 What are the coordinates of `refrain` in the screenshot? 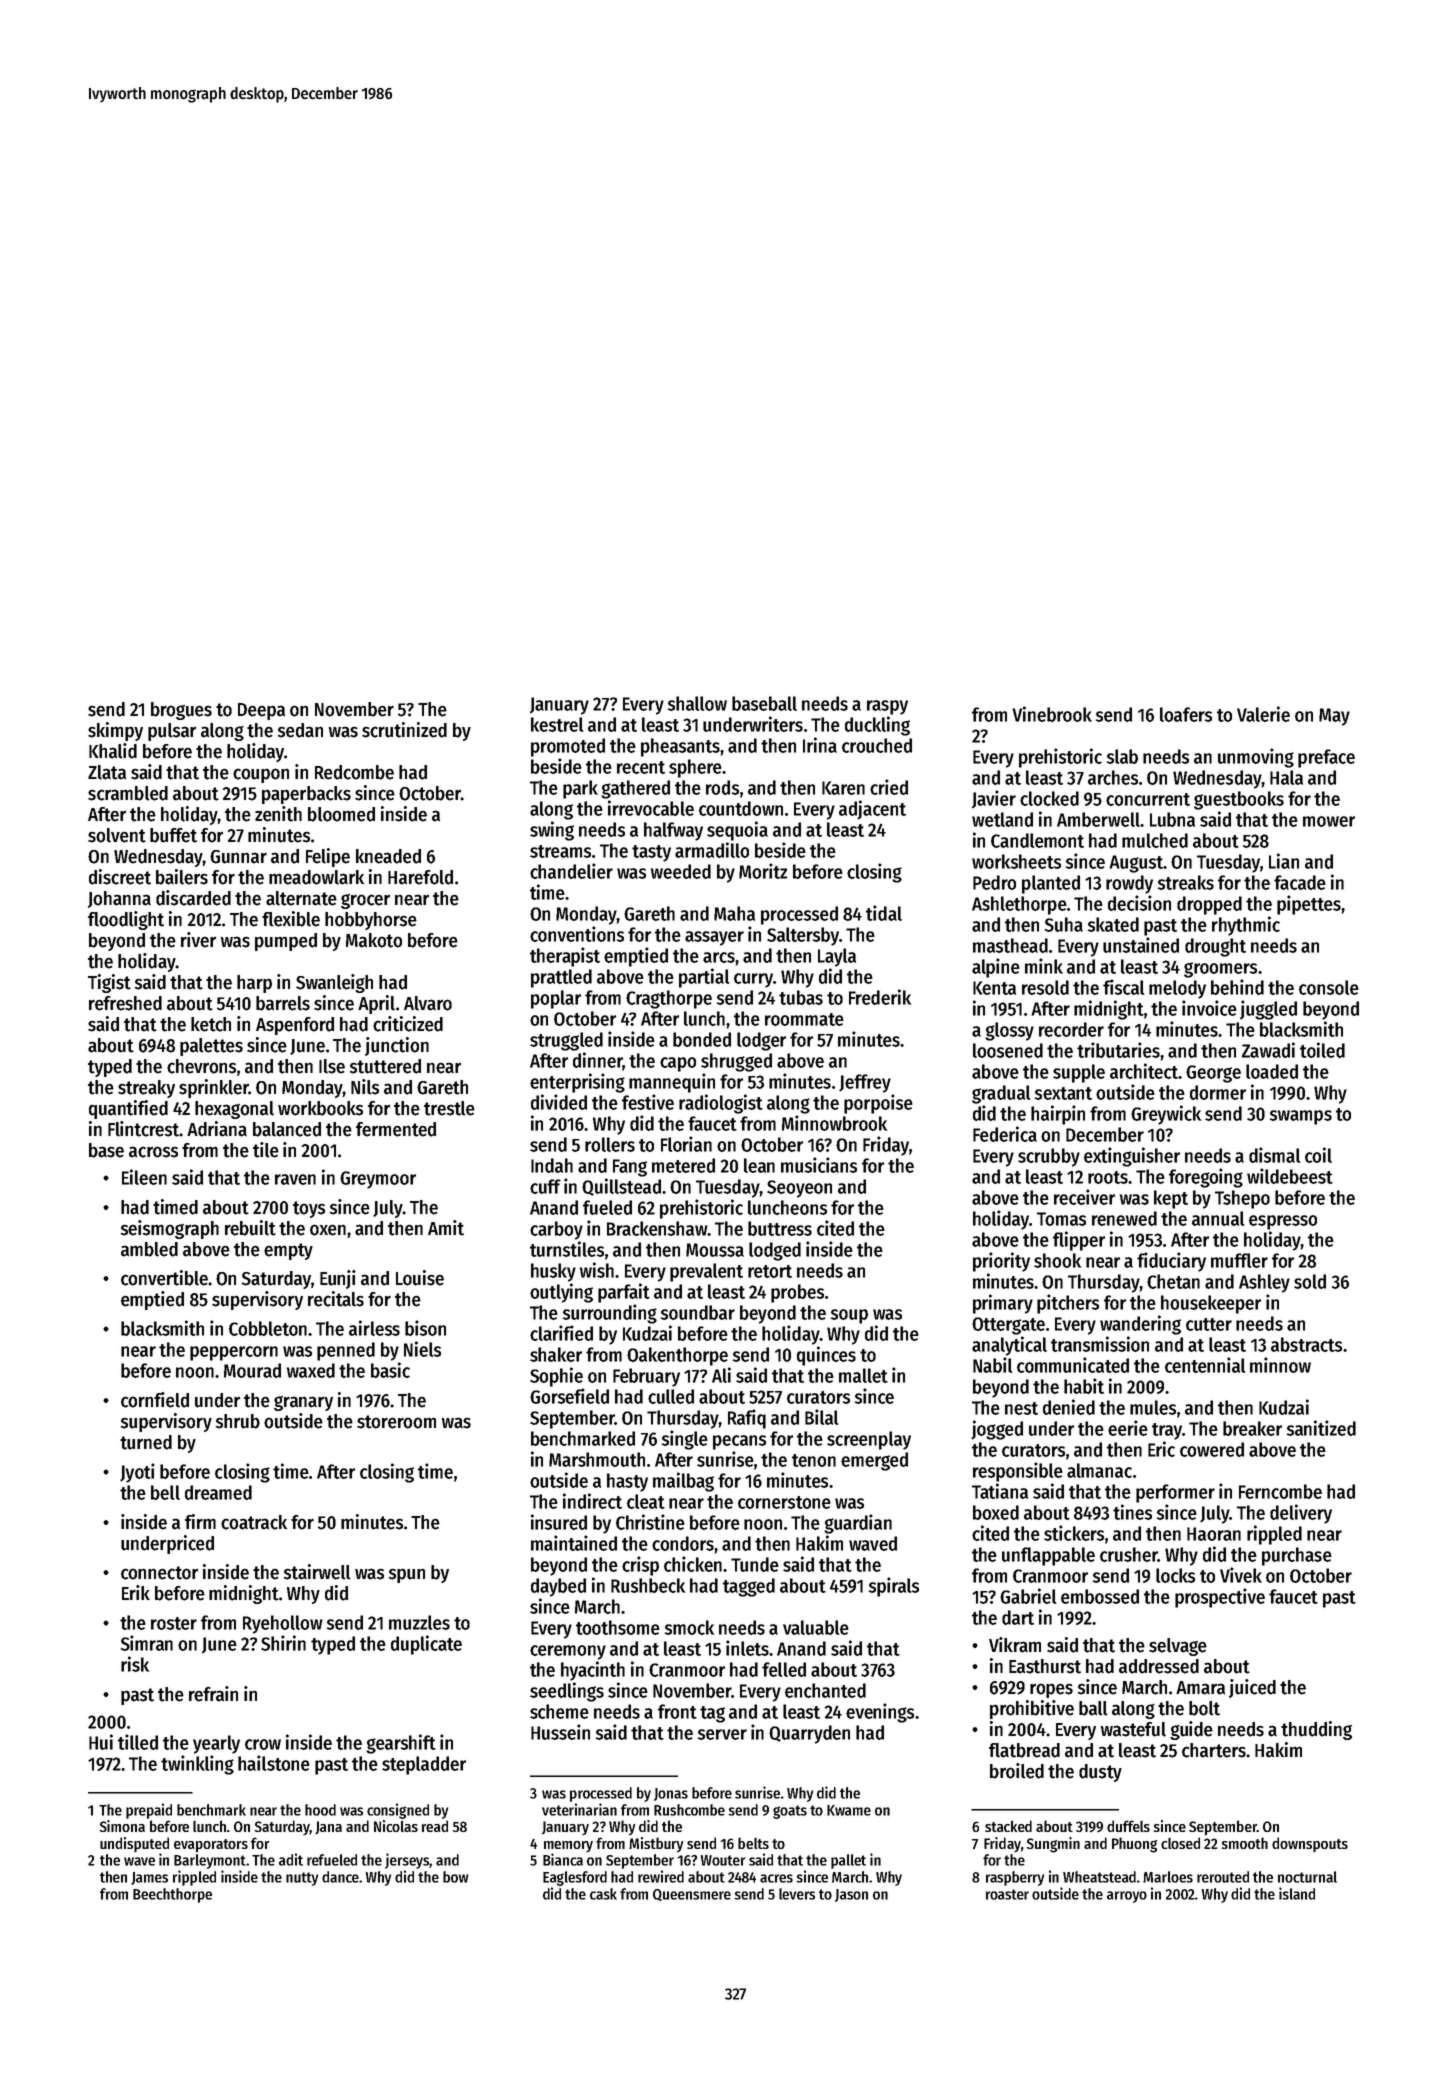 It's located at (213, 1694).
